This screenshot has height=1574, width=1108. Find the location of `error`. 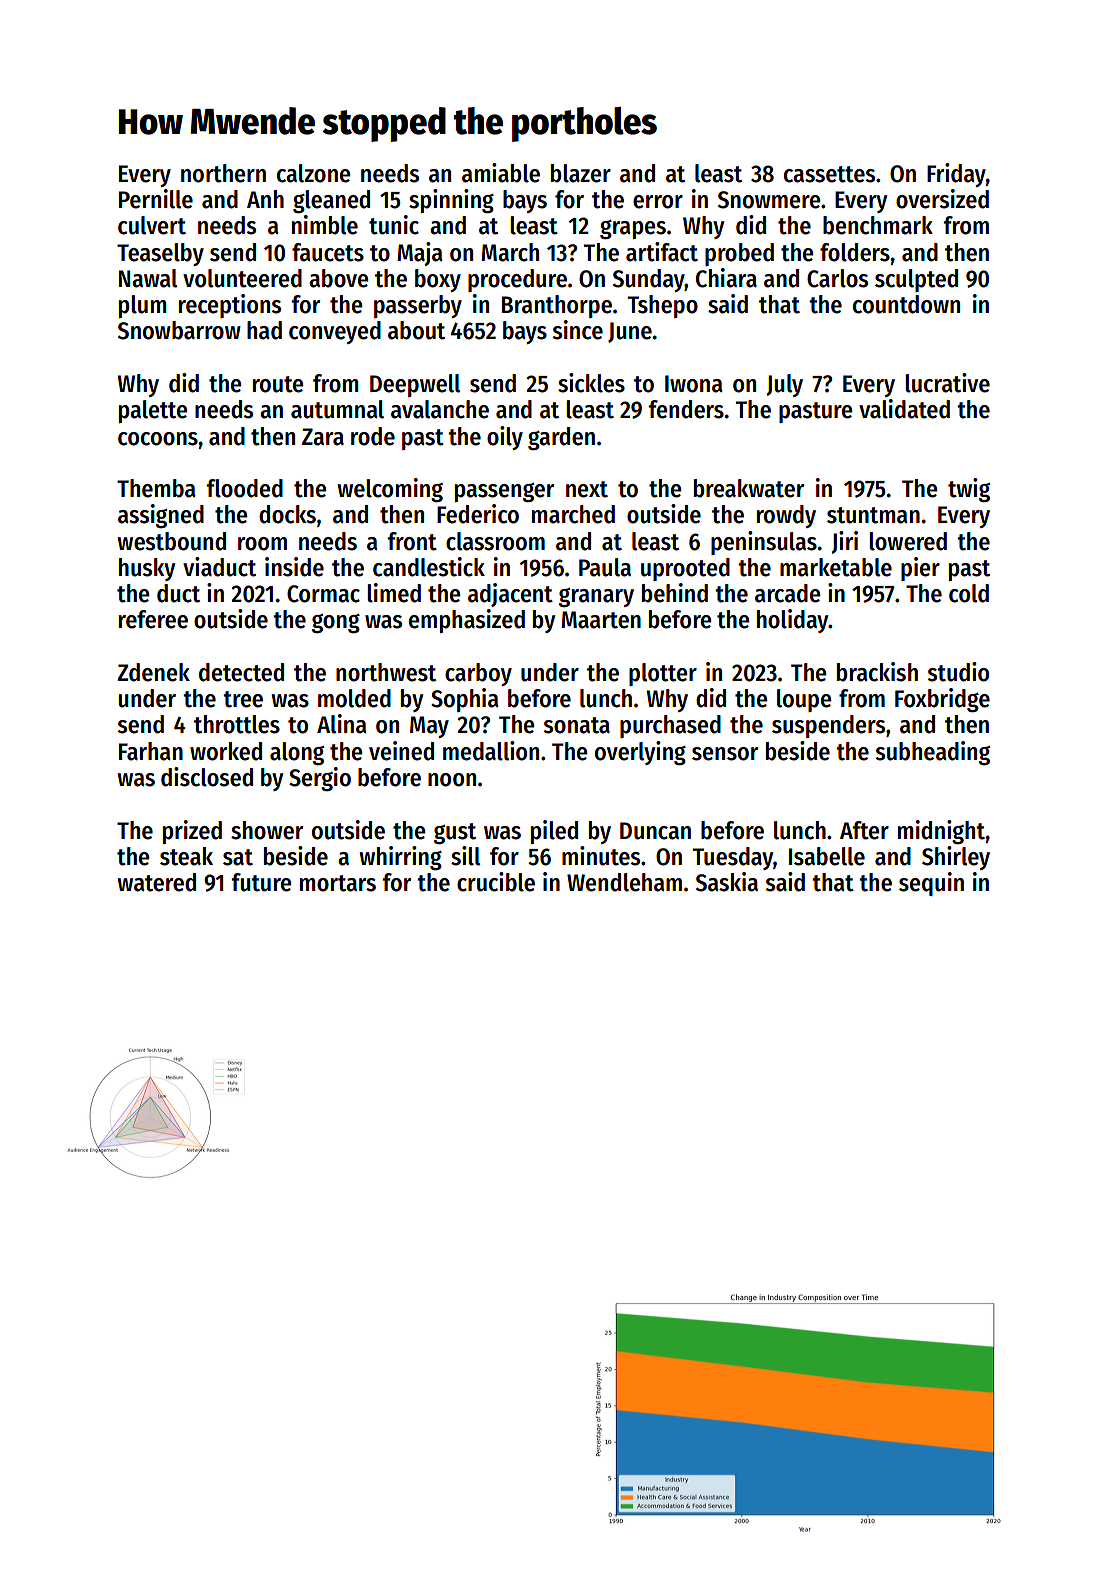

error is located at coordinates (658, 202).
